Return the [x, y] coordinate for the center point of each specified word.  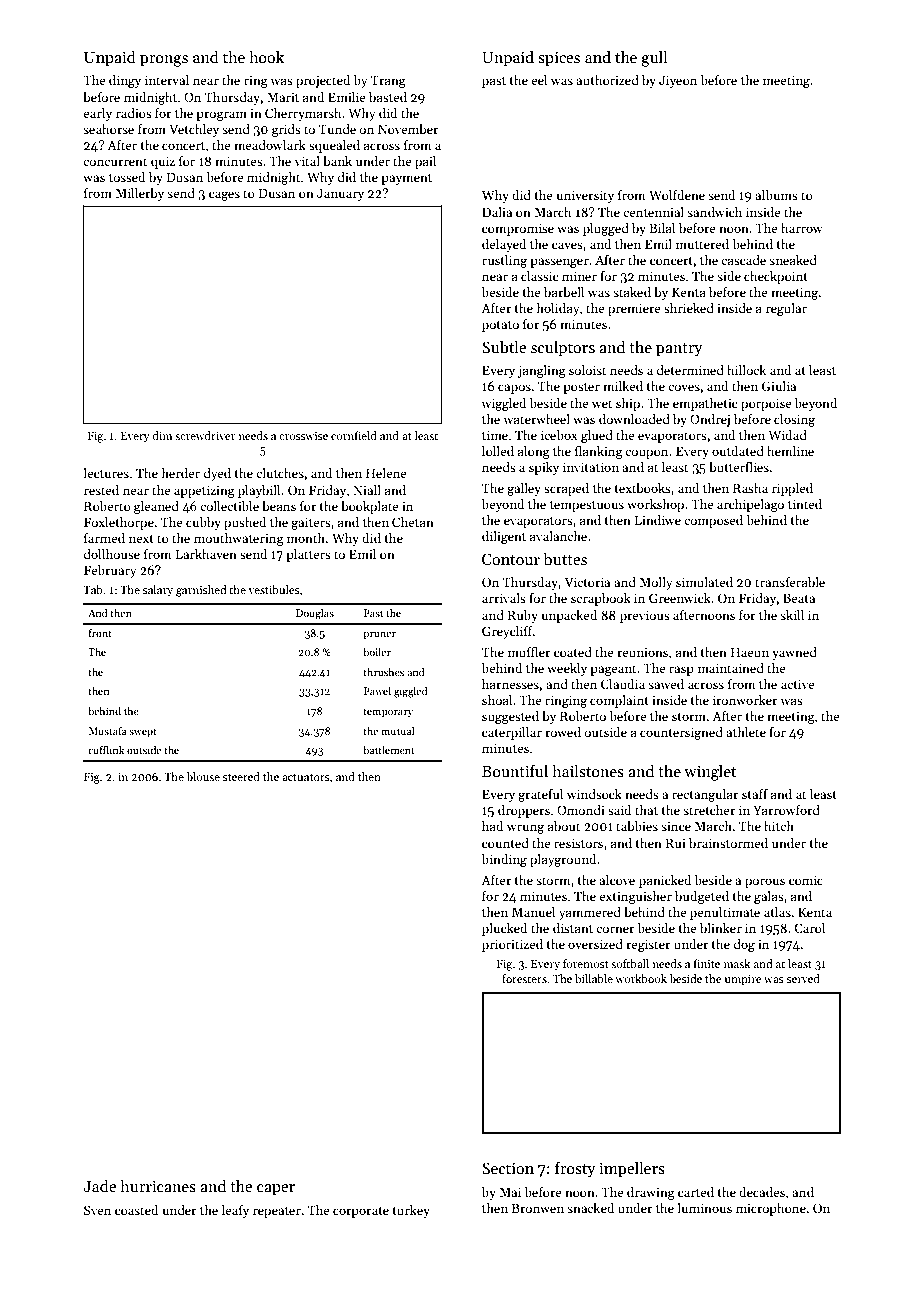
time [495, 435]
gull [654, 58]
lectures [106, 473]
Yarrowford [786, 810]
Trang [388, 81]
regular [786, 309]
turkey [411, 1211]
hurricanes [158, 1186]
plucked [504, 929]
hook [266, 56]
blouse [203, 776]
